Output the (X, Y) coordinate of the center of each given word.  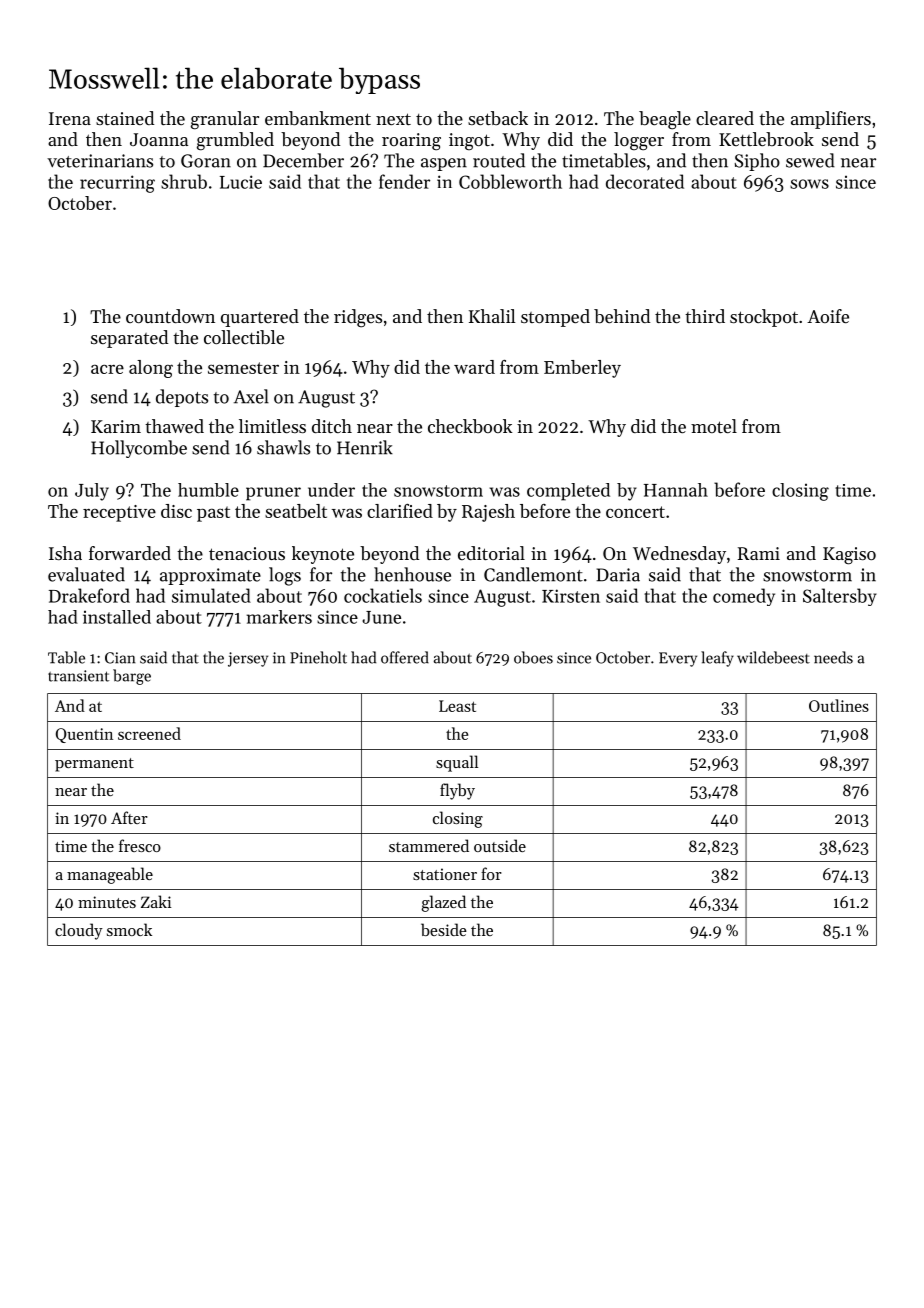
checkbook (470, 426)
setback (498, 118)
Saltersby (840, 597)
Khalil (492, 316)
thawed (174, 426)
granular (225, 120)
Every (678, 659)
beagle (665, 120)
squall (457, 763)
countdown (170, 316)
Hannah (676, 490)
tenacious (247, 553)
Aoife (828, 316)
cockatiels (383, 595)
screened (149, 733)
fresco (140, 845)
